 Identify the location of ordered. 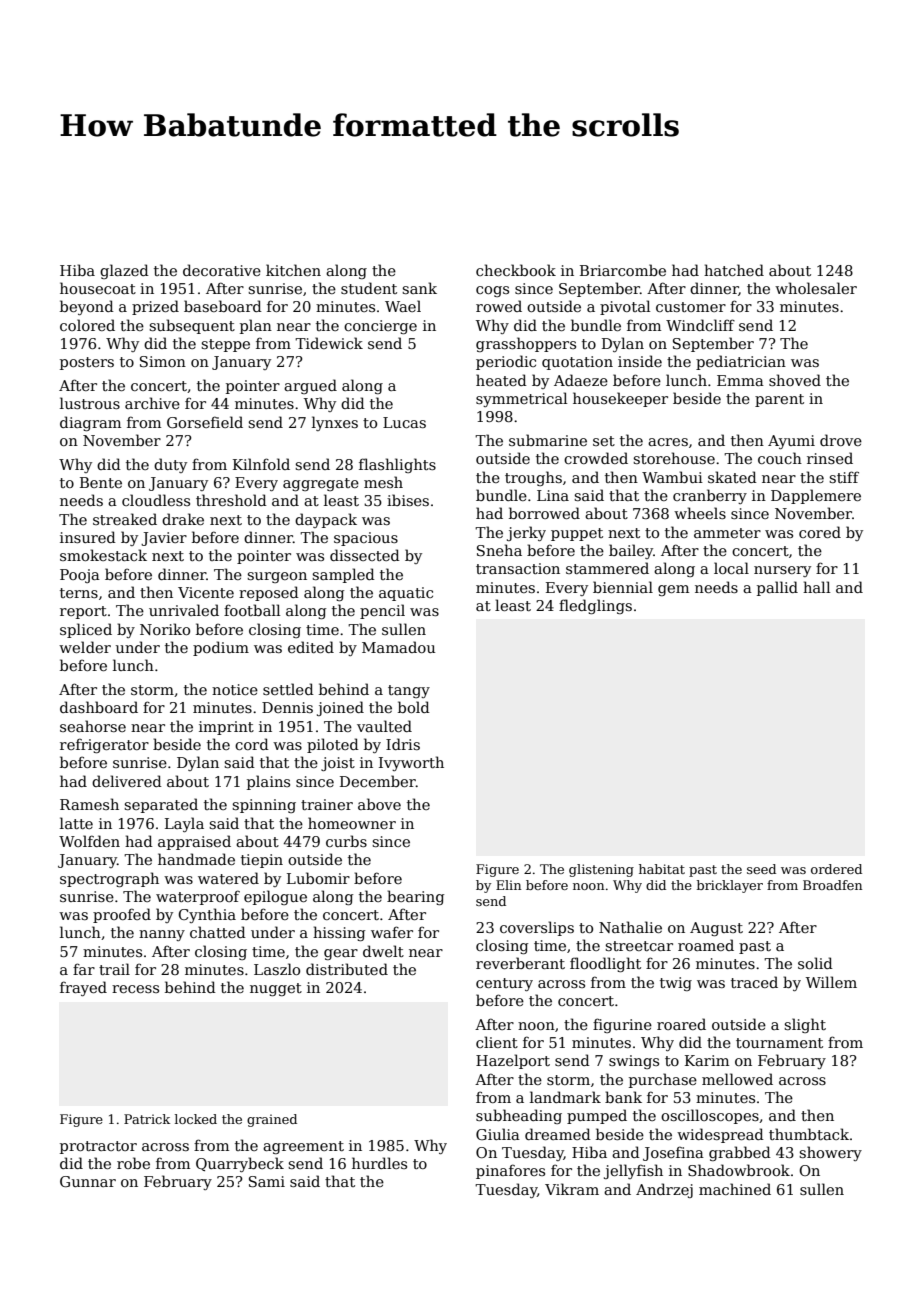
(836, 869).
